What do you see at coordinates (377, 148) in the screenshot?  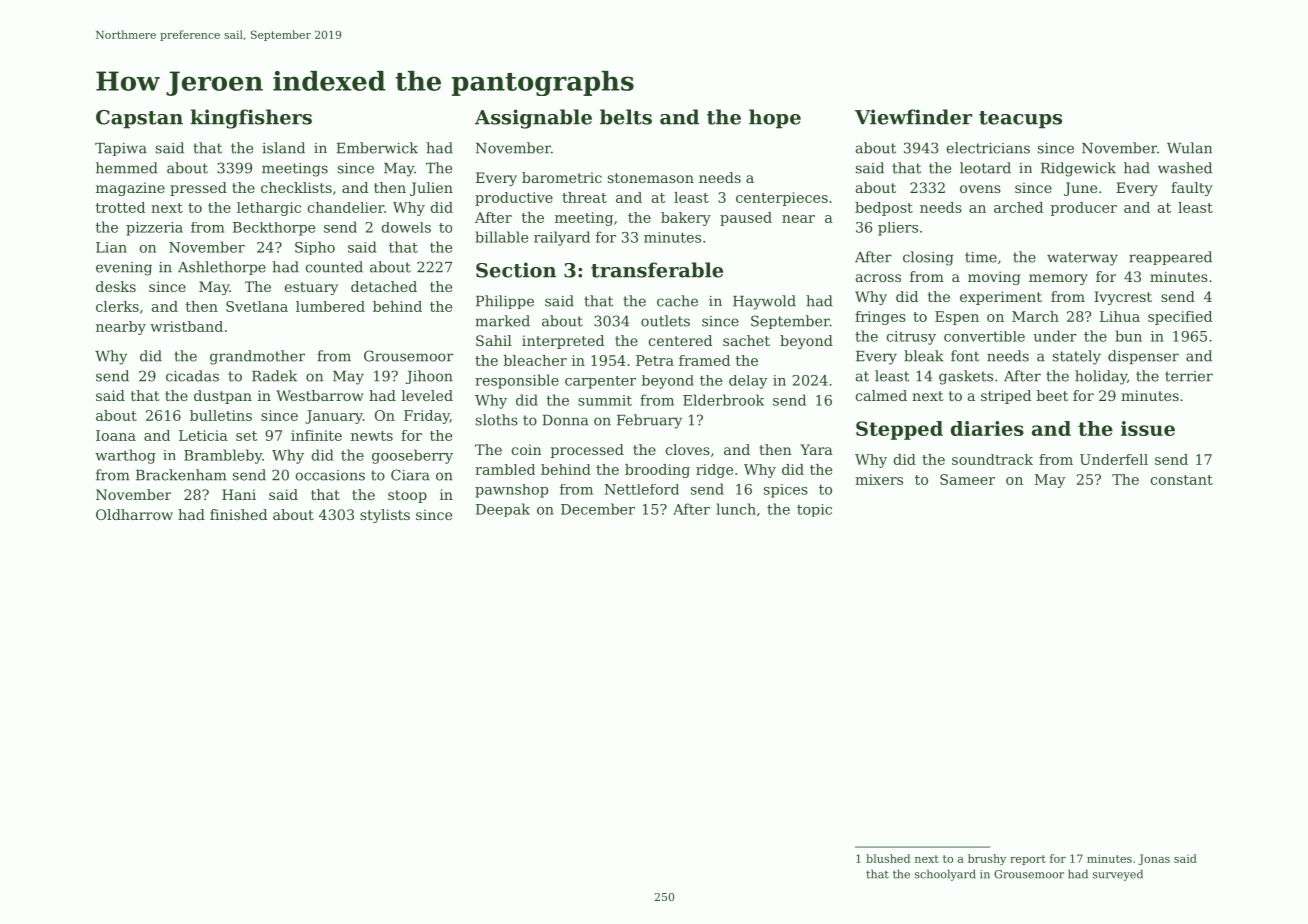 I see `Emberwick` at bounding box center [377, 148].
